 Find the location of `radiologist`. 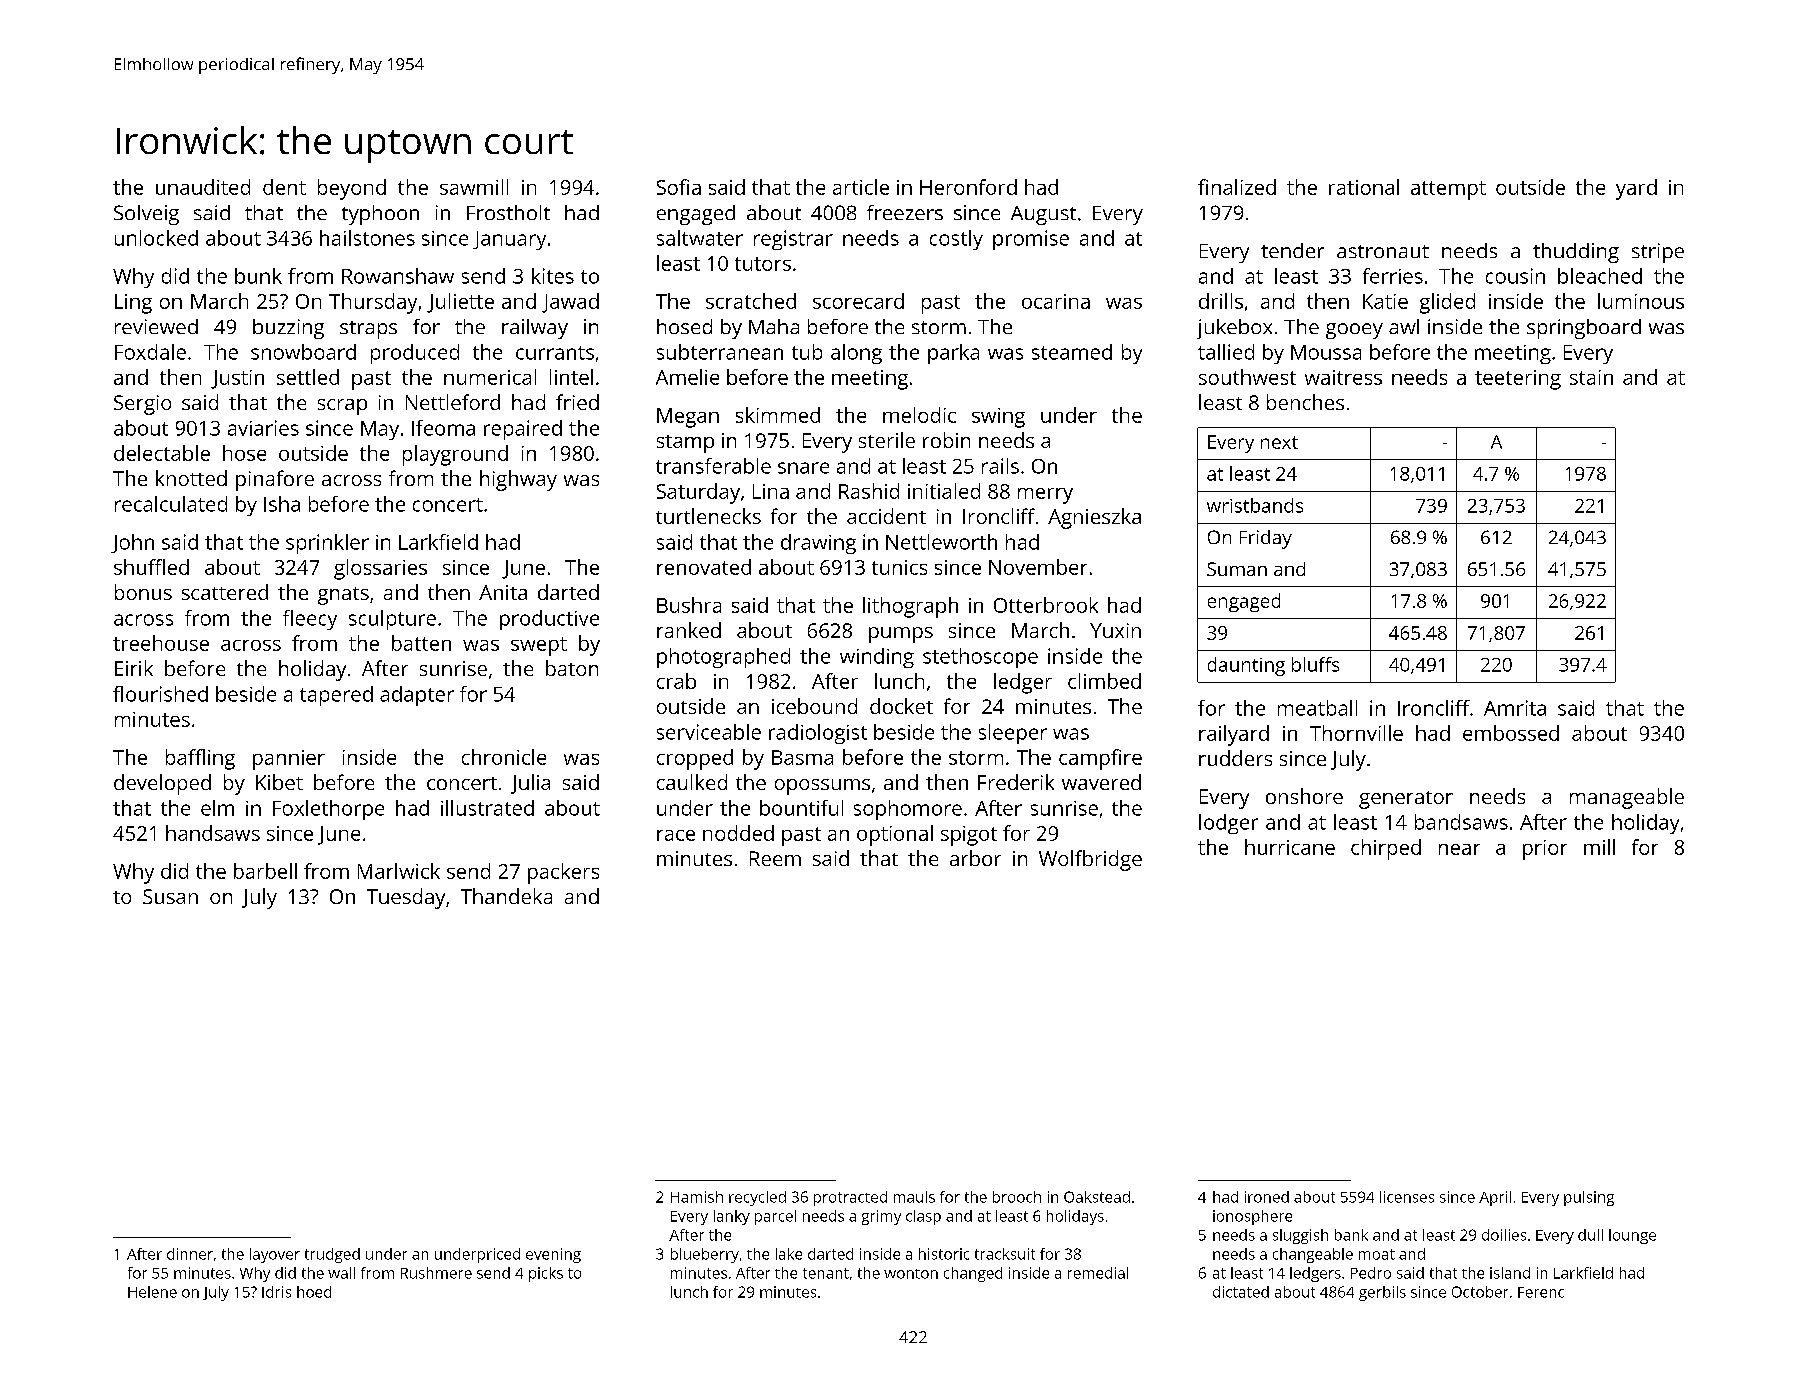

radiologist is located at coordinates (818, 734).
